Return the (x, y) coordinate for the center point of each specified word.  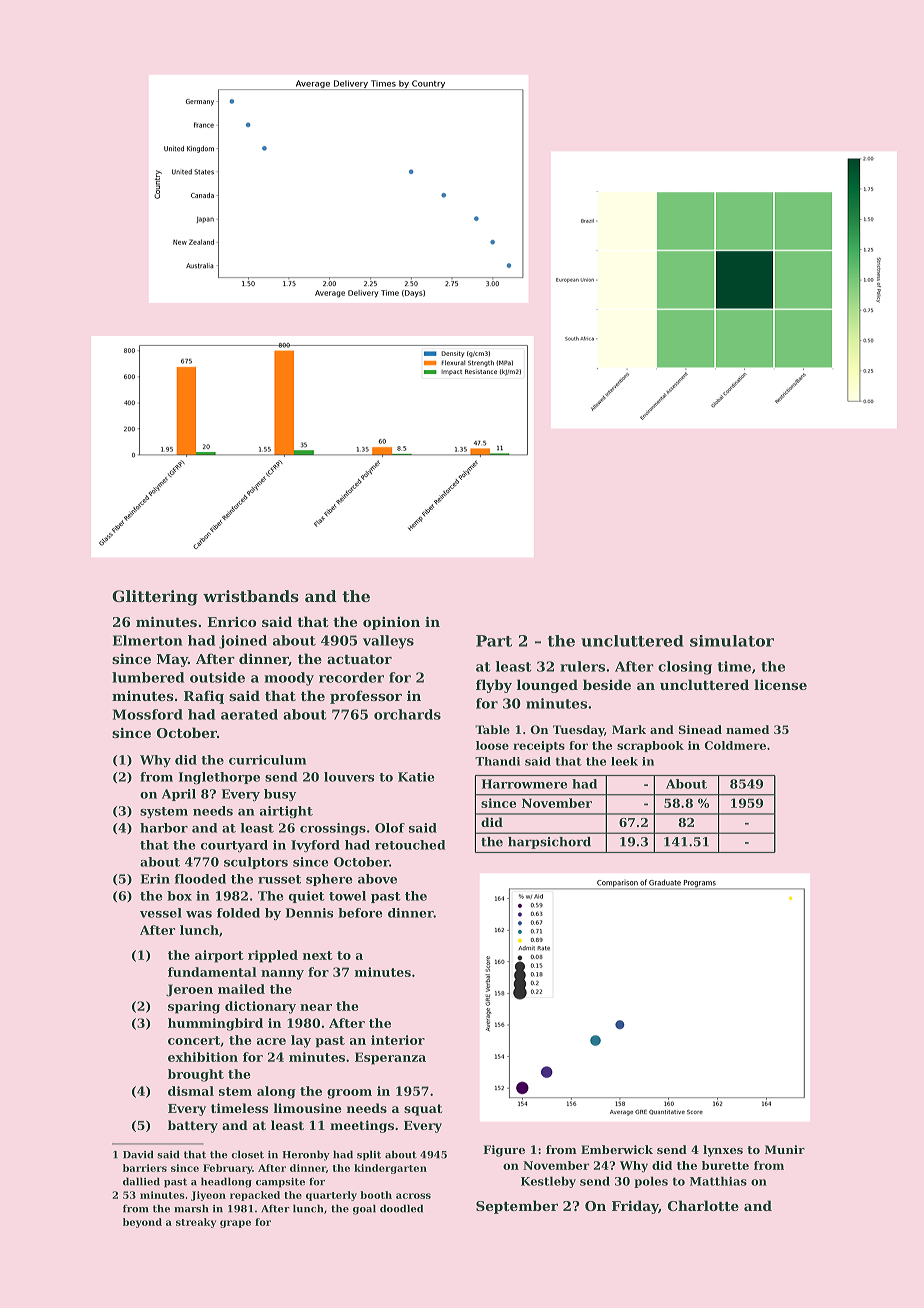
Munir (785, 1149)
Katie (416, 777)
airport (219, 956)
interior (398, 1040)
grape (235, 1224)
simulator (732, 641)
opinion (391, 623)
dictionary (260, 1007)
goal (364, 1209)
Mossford (148, 714)
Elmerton (148, 640)
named (747, 729)
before (360, 913)
